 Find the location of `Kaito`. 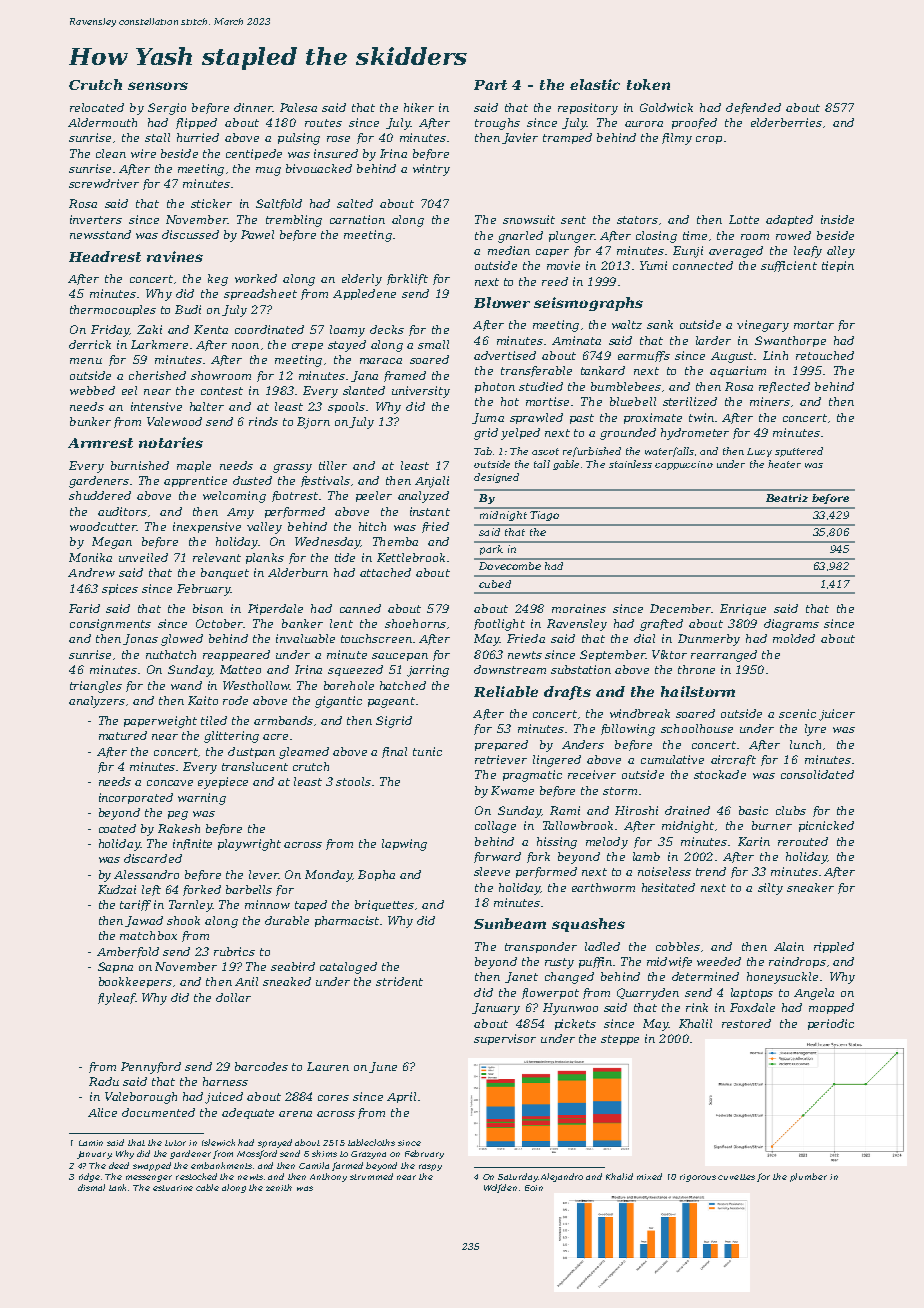

Kaito is located at coordinates (203, 700).
